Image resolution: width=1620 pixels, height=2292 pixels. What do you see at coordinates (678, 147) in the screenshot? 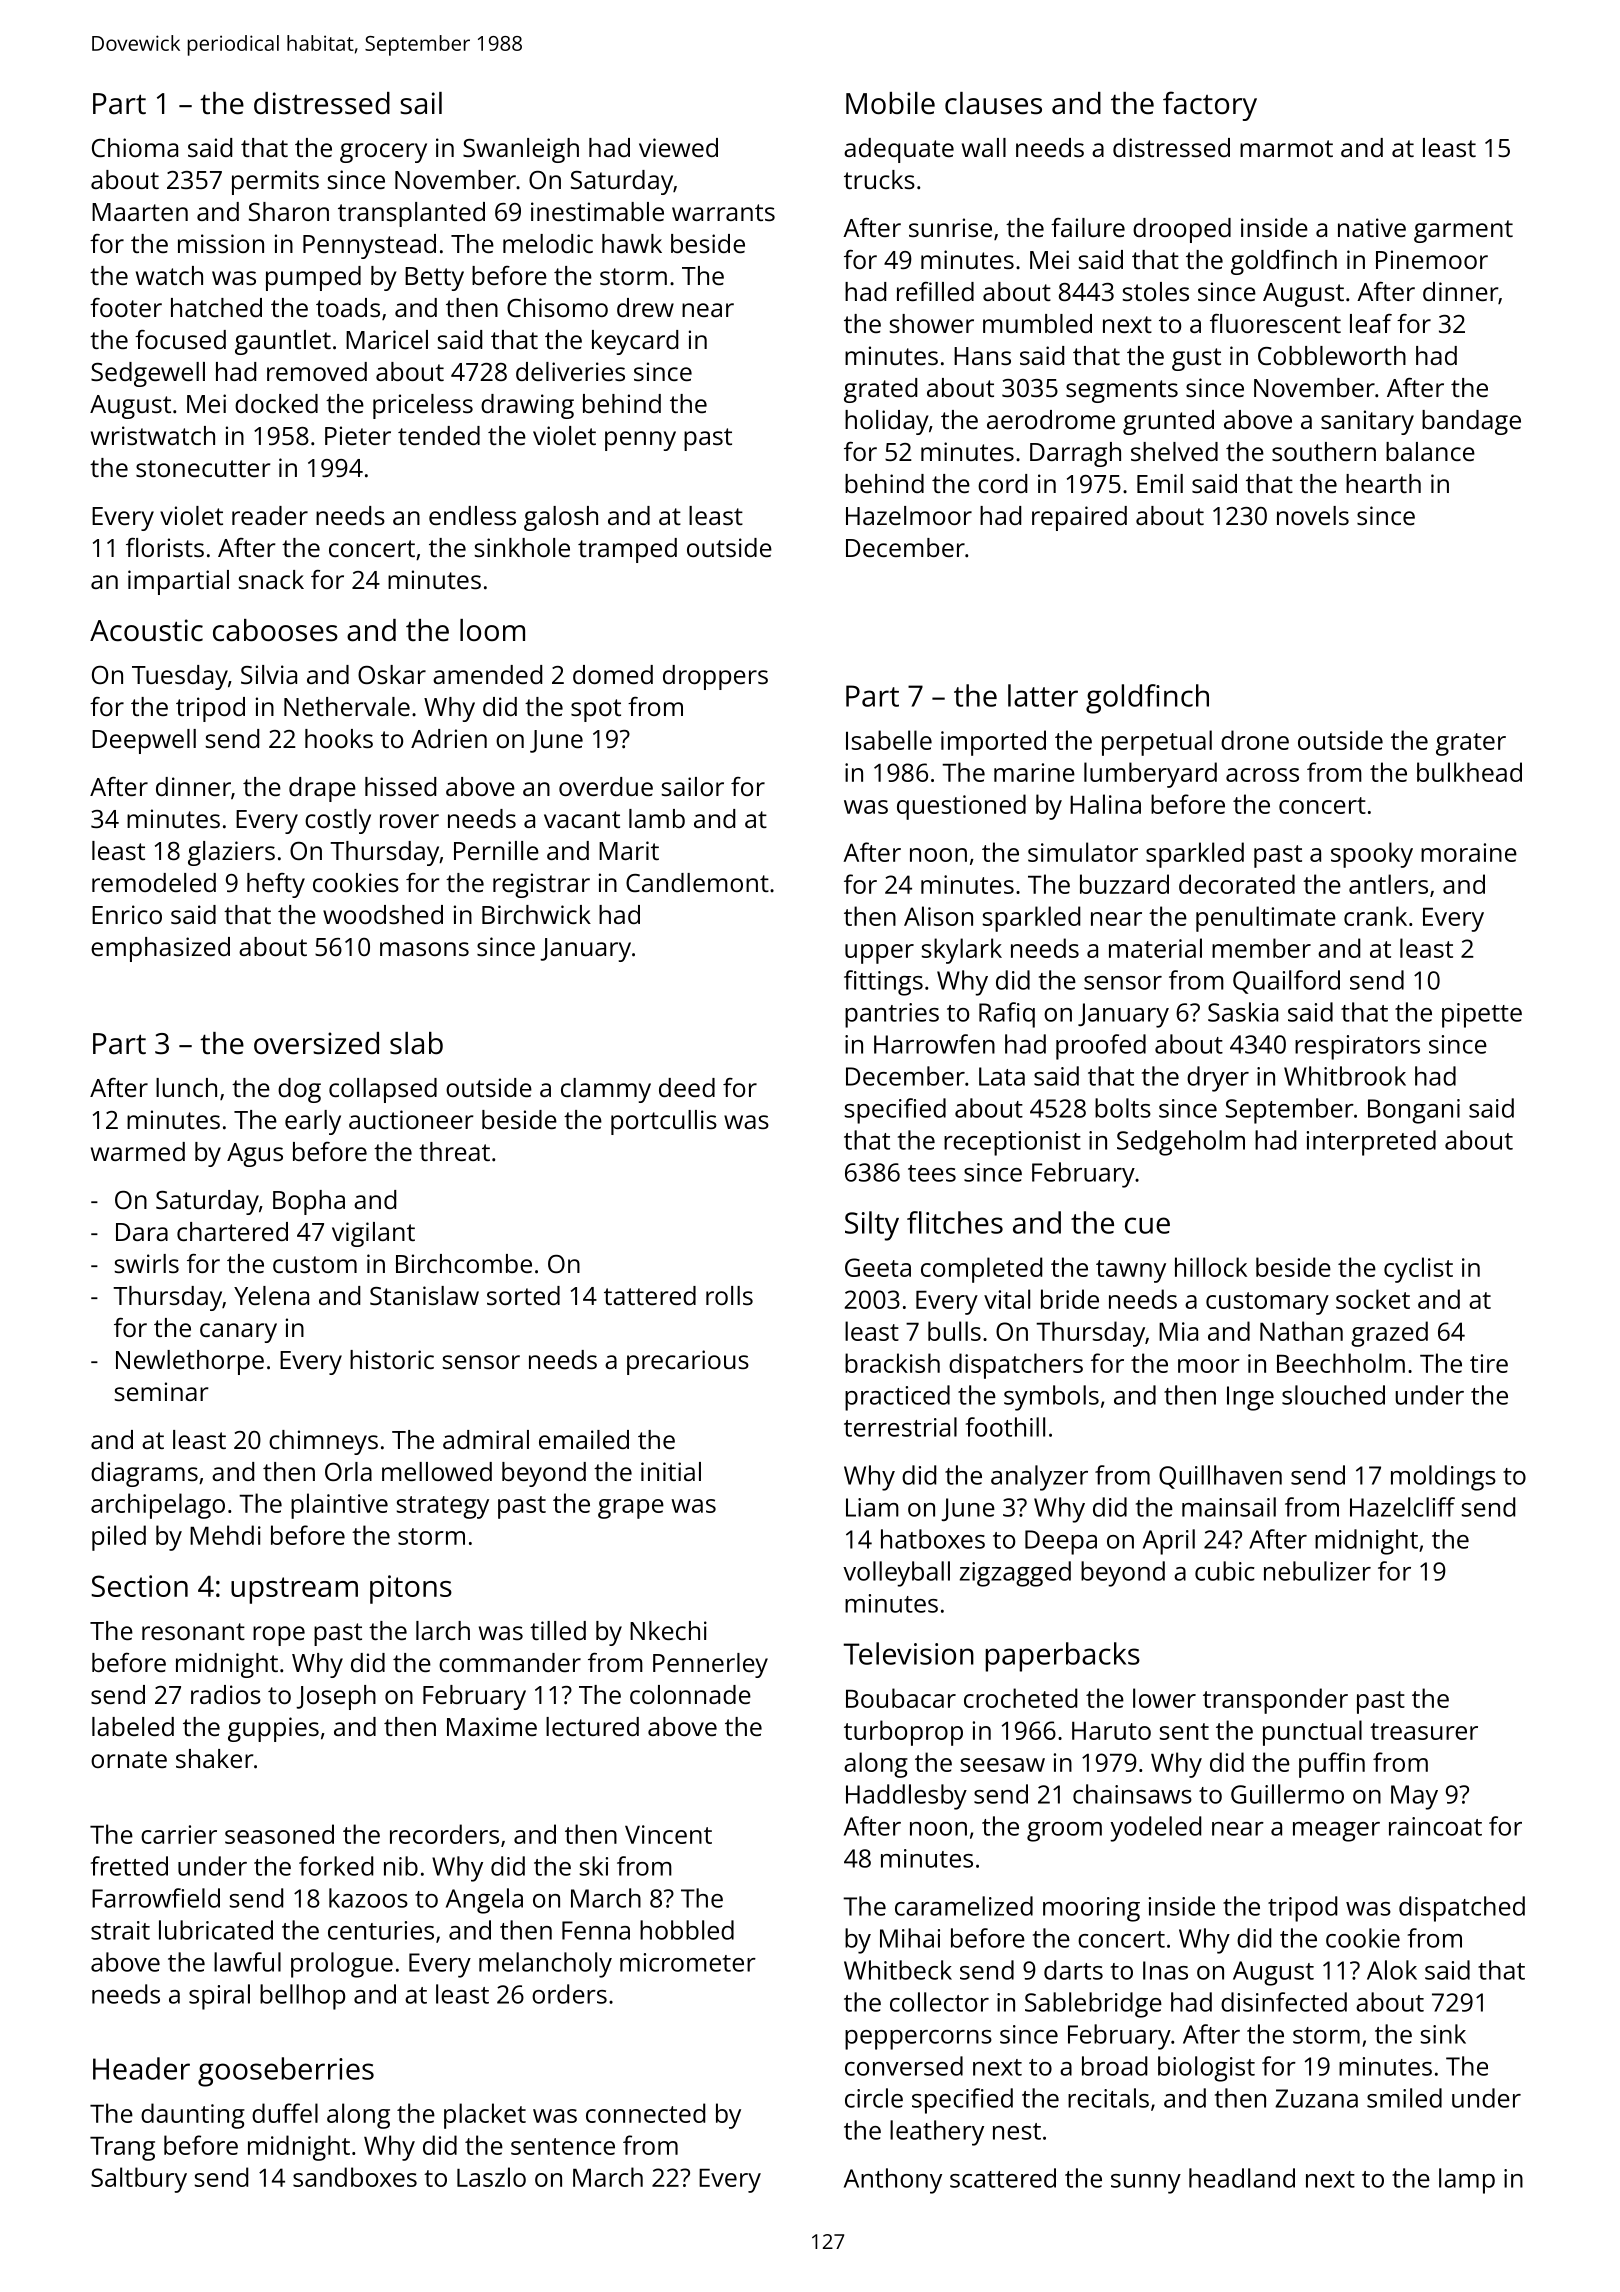
I see `viewed` at bounding box center [678, 147].
